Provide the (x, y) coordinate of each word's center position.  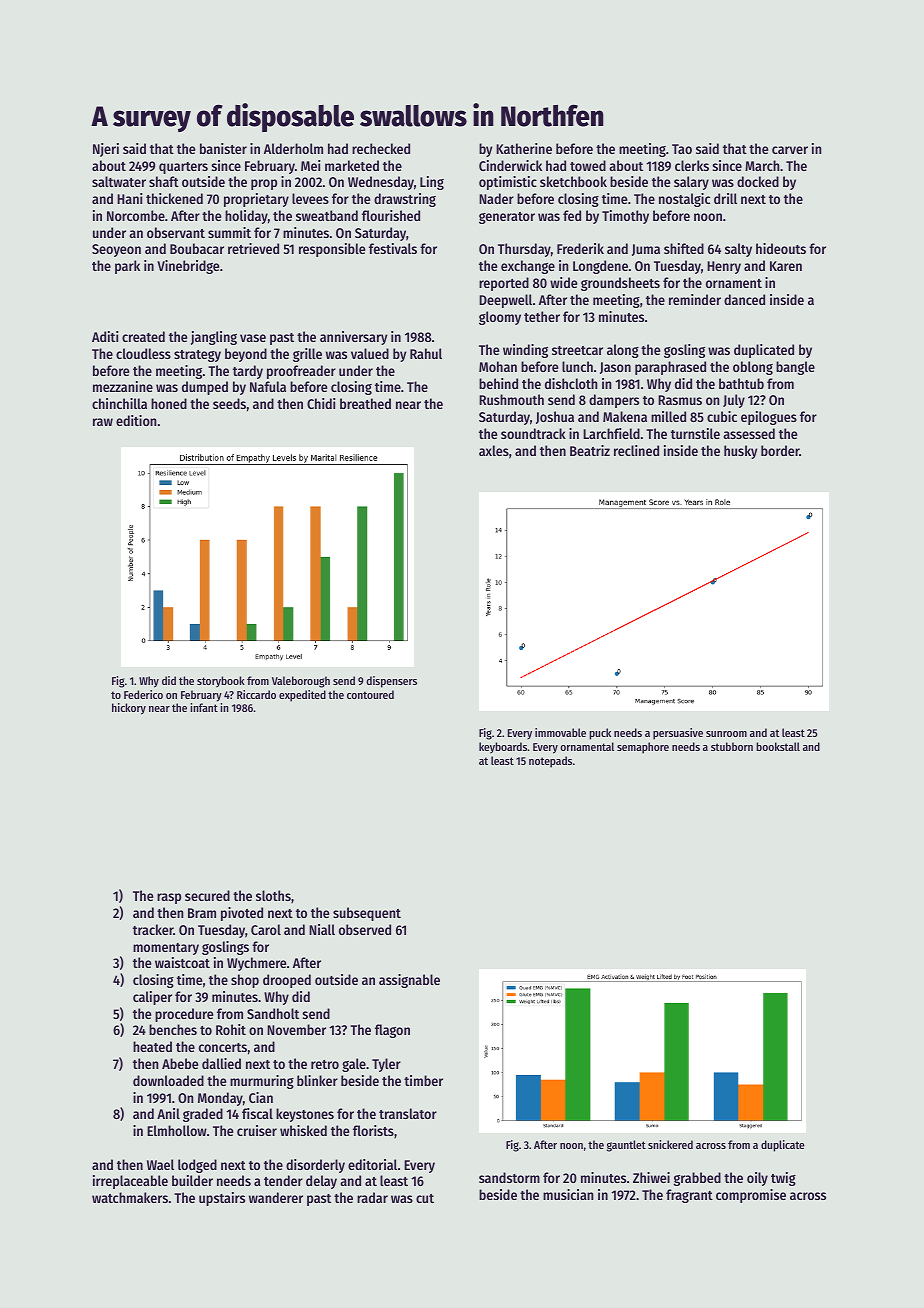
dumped (205, 388)
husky (740, 452)
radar (372, 1197)
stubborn (732, 746)
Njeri (106, 150)
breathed (365, 403)
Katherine (524, 148)
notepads (550, 762)
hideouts (781, 248)
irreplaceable (130, 1182)
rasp (169, 898)
